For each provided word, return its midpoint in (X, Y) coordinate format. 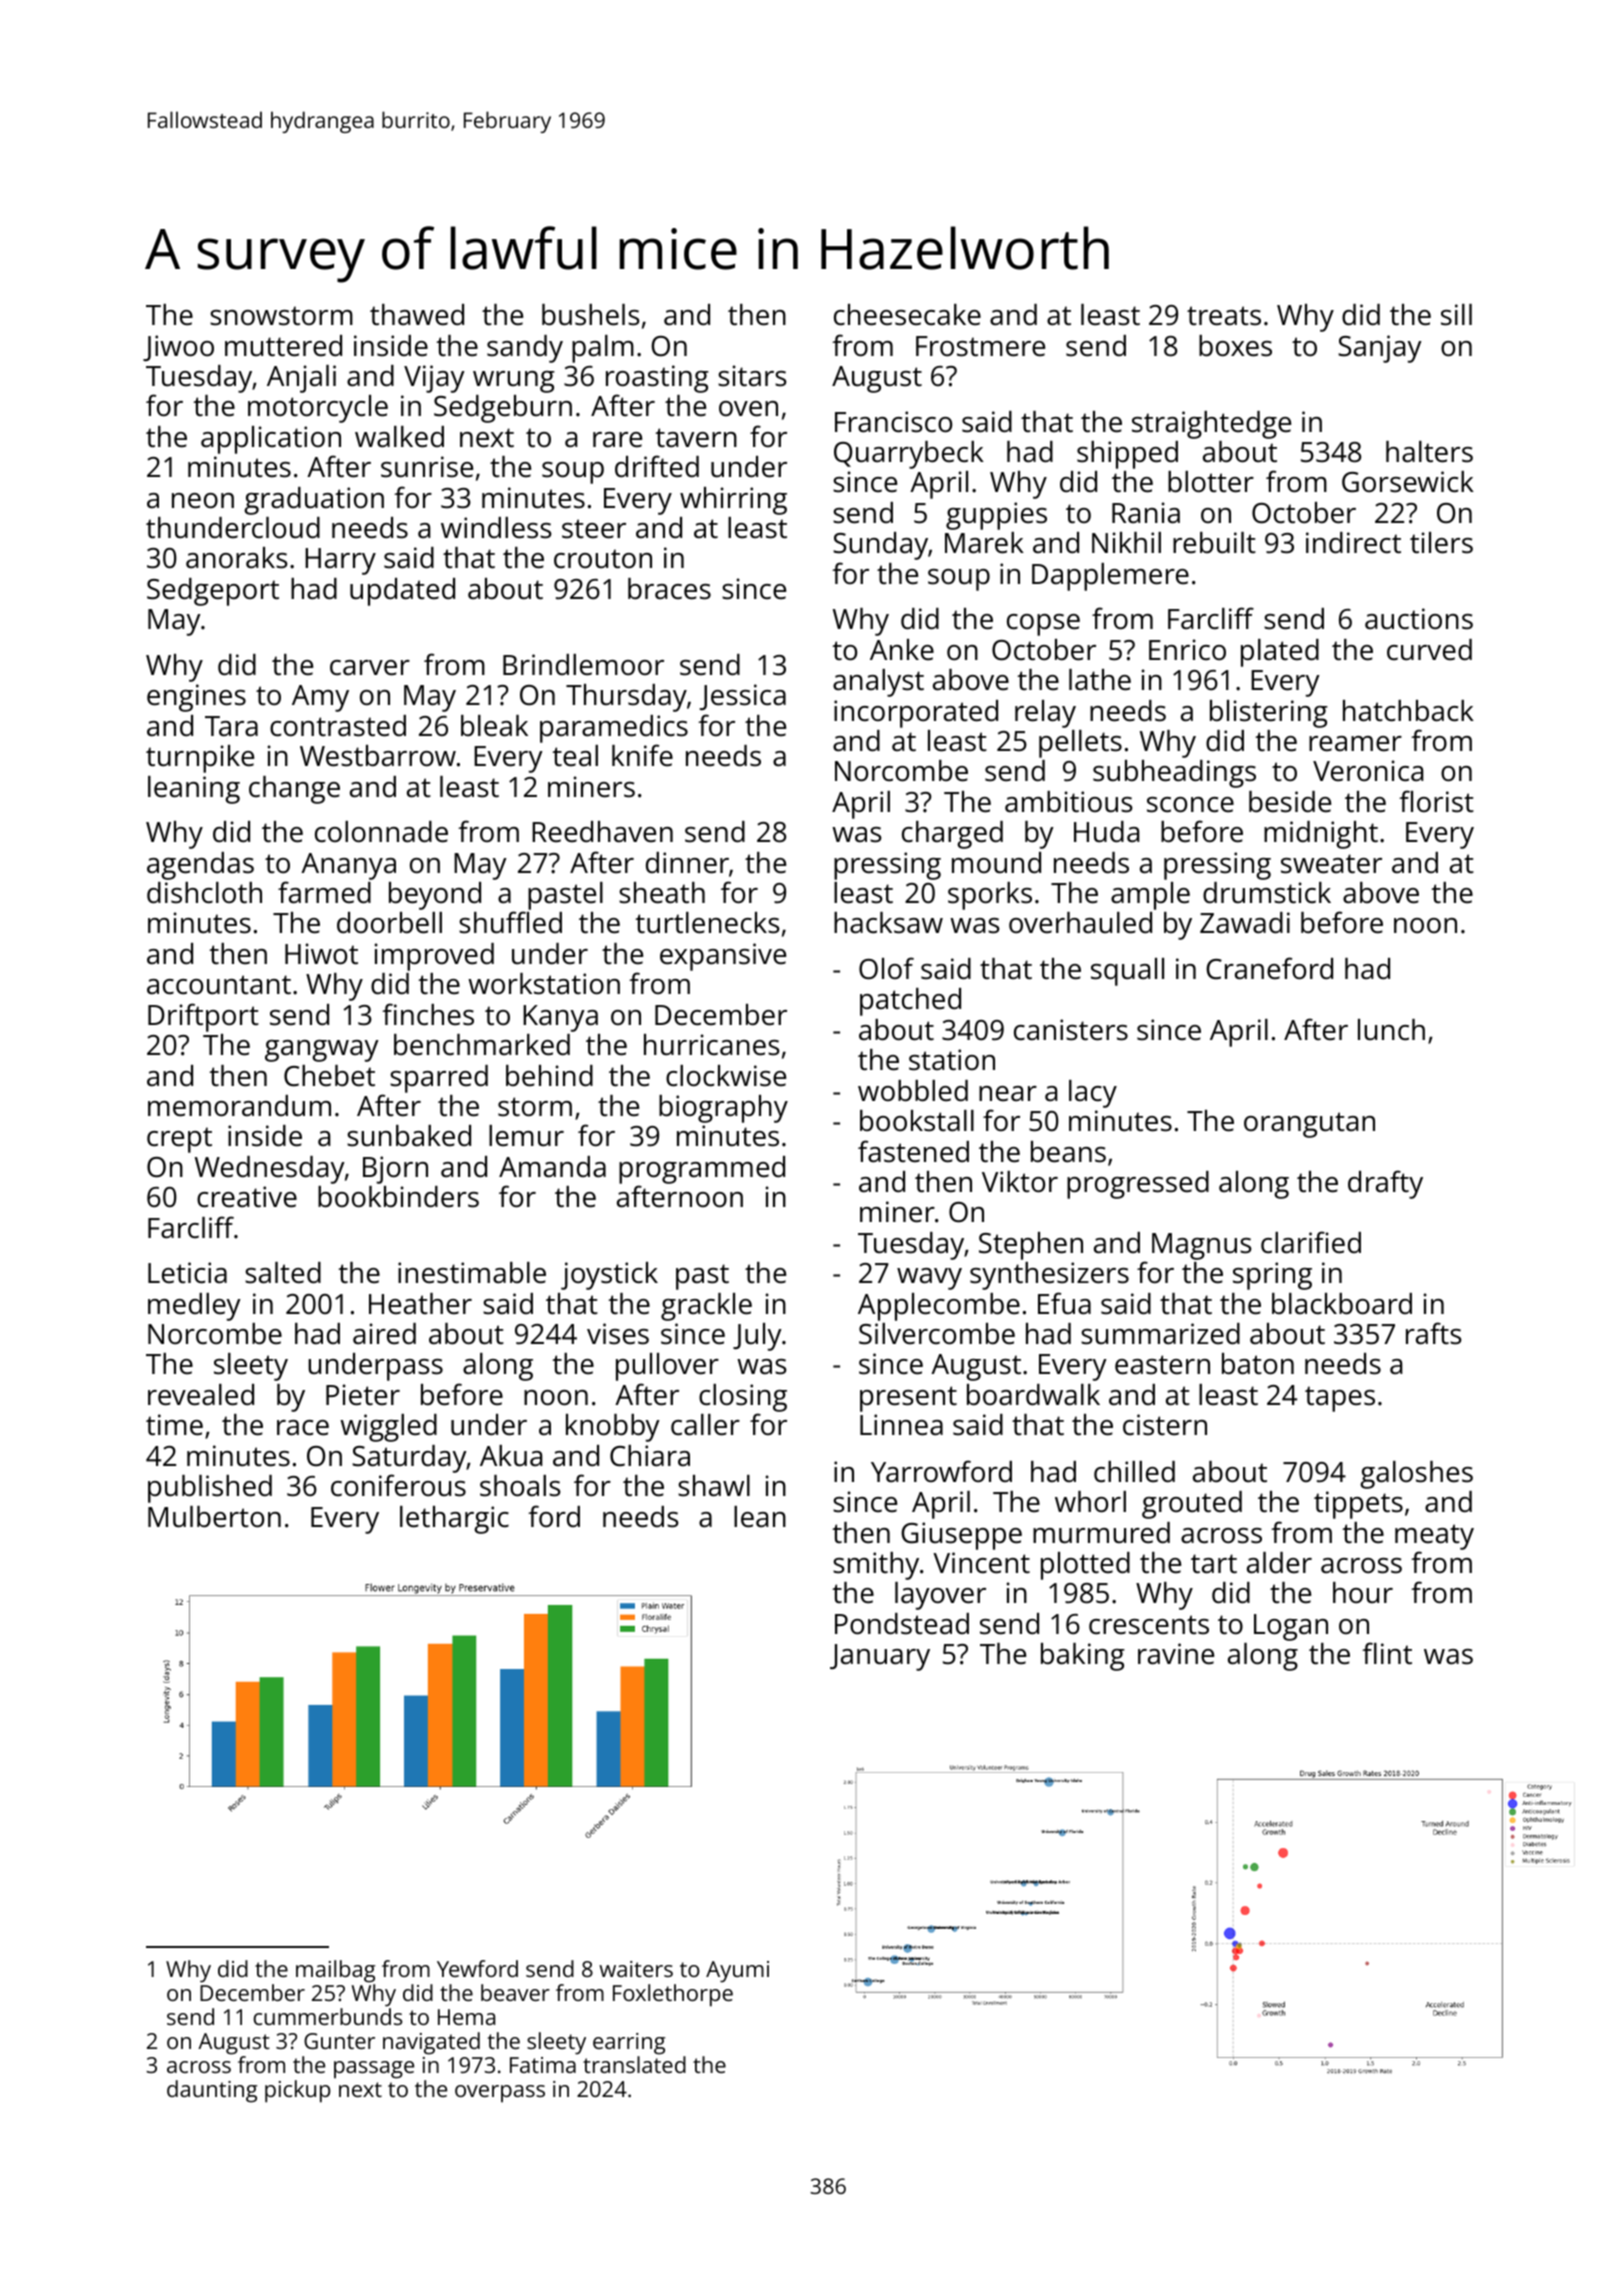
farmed (324, 892)
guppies (996, 516)
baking (1083, 1657)
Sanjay (1380, 349)
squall (1127, 972)
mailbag (335, 1971)
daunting (212, 2091)
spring (1272, 1276)
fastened (913, 1151)
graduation (314, 501)
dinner (687, 863)
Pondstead (902, 1624)
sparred (439, 1079)
